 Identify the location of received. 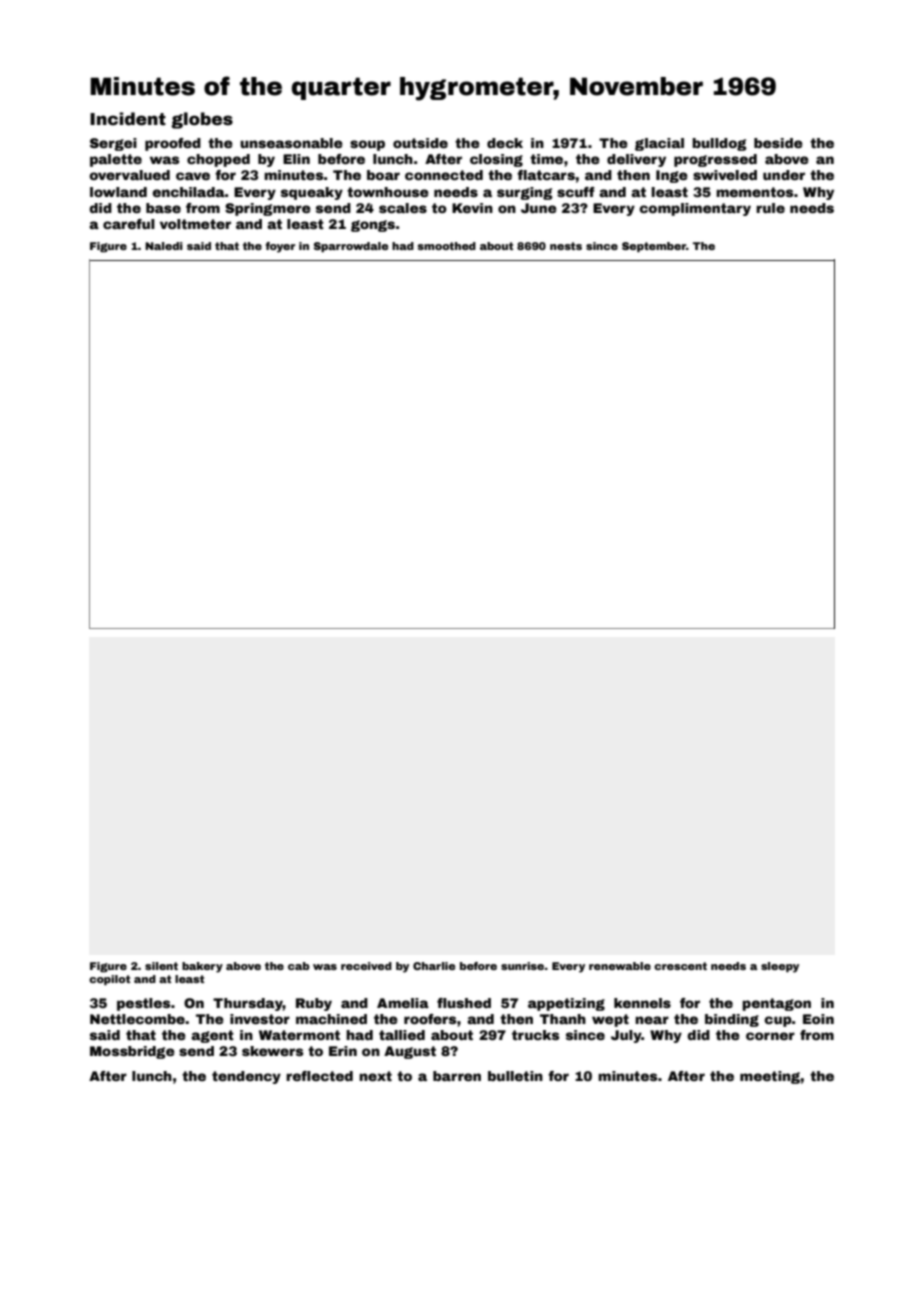
(366, 966).
